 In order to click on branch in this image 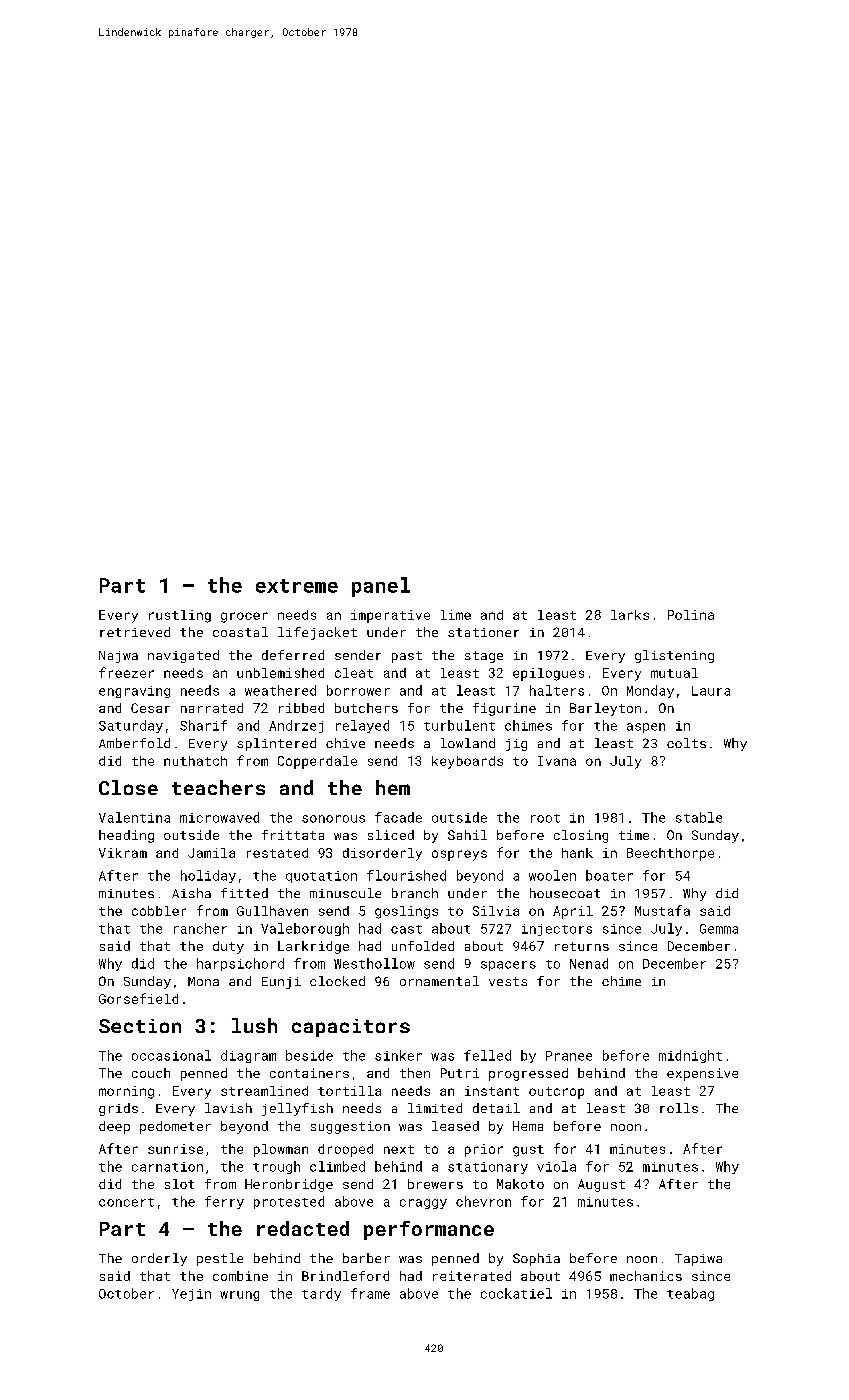, I will do `click(415, 893)`.
